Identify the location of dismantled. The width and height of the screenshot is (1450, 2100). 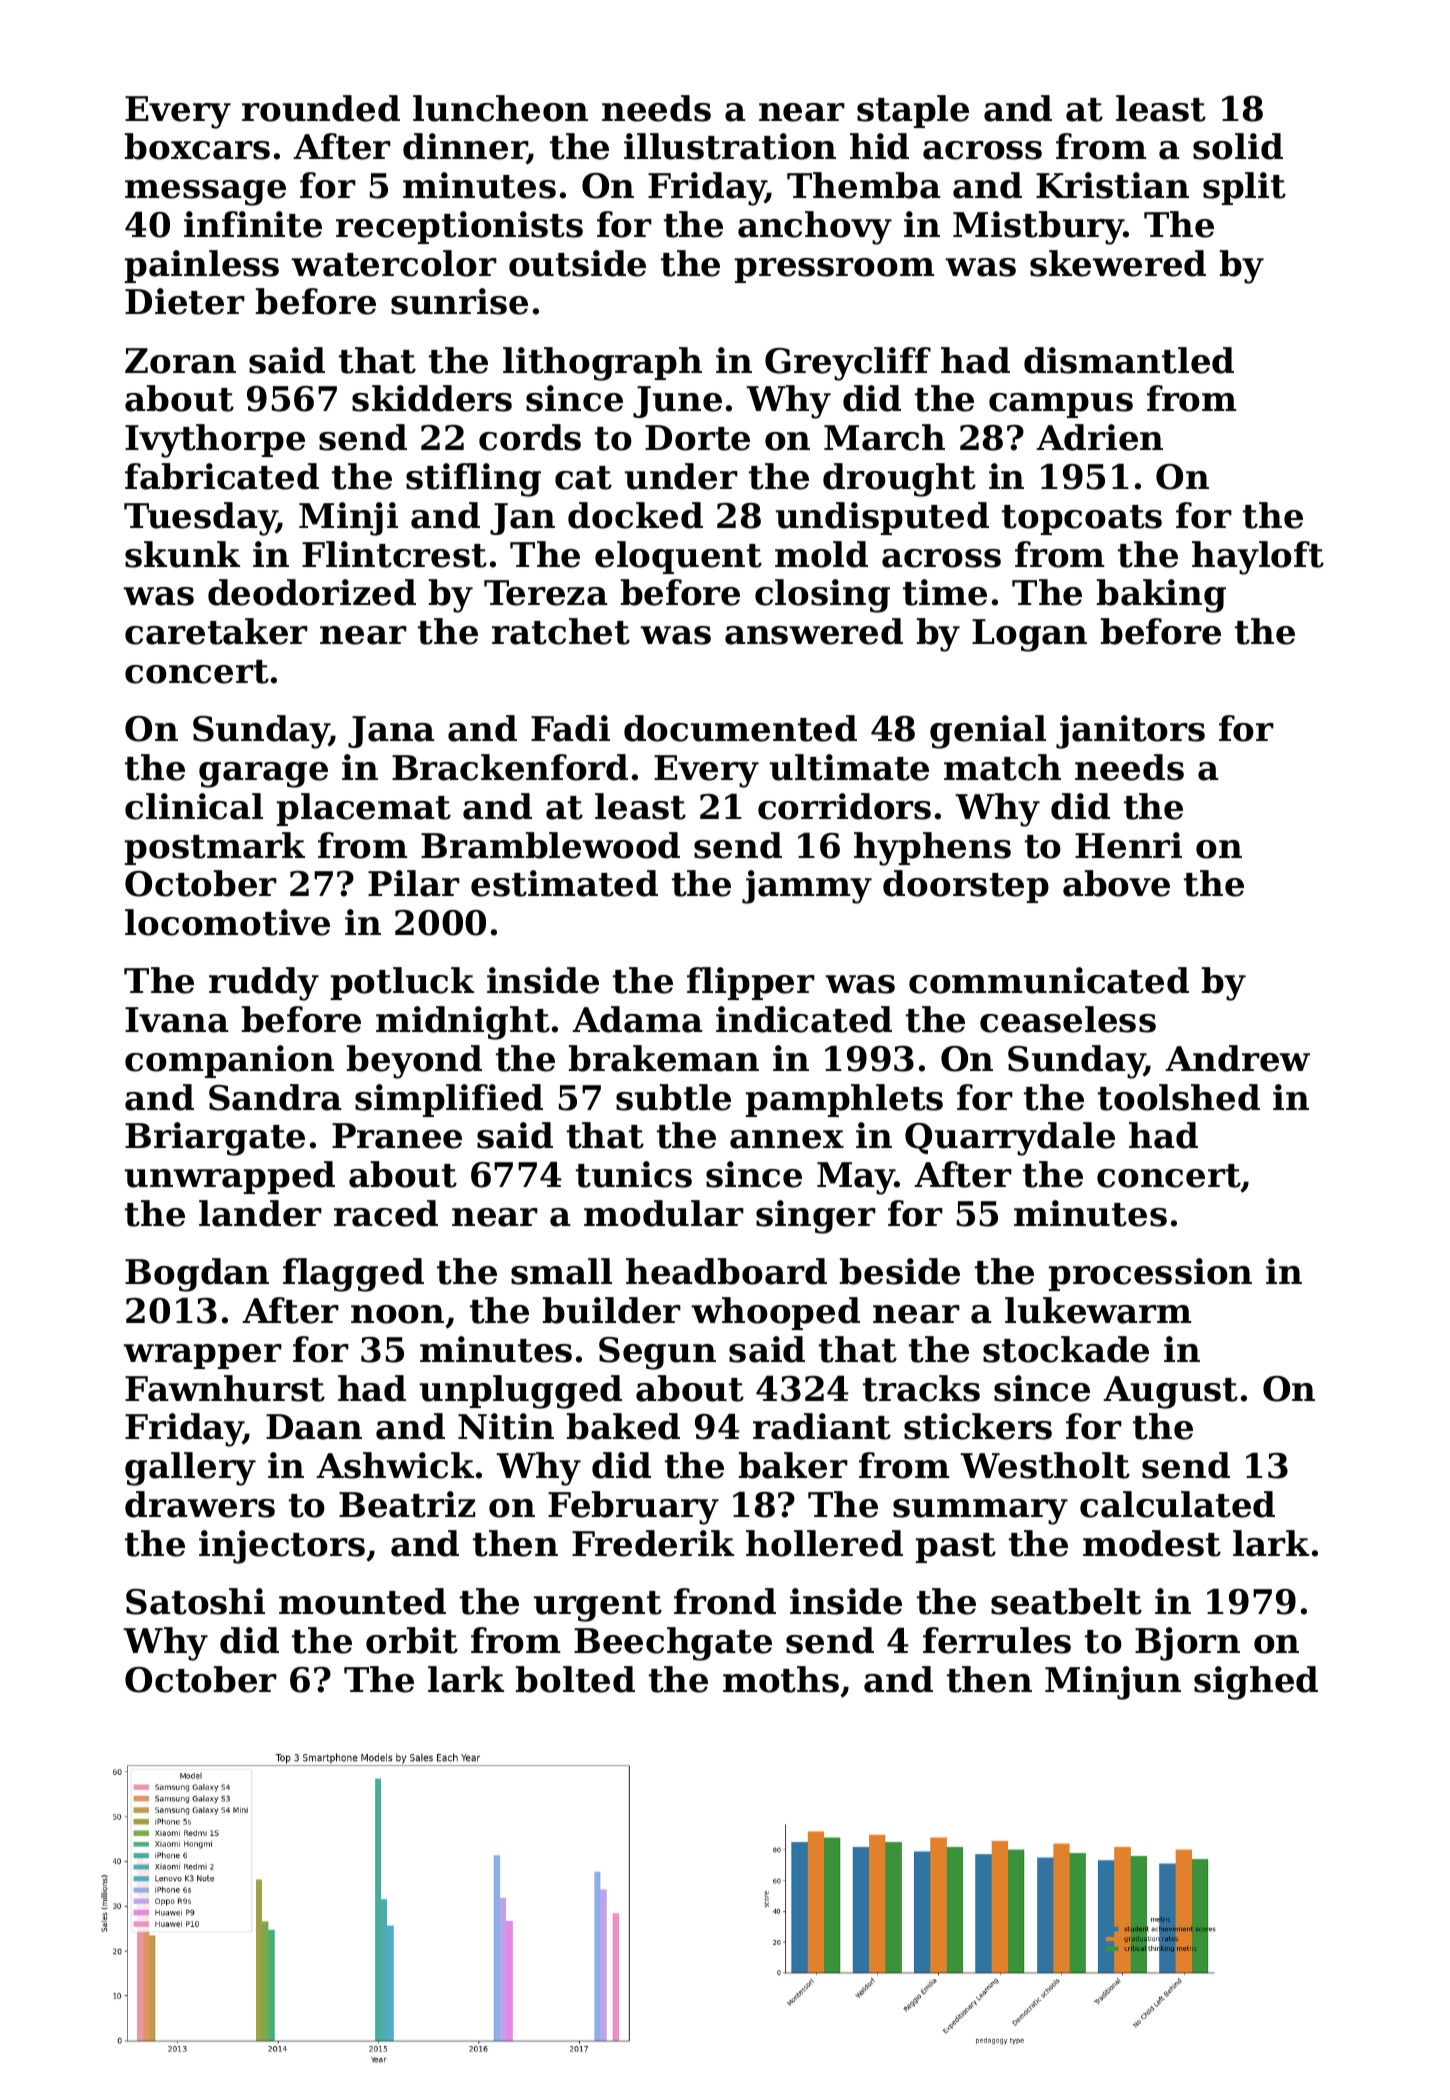
(1129, 360).
